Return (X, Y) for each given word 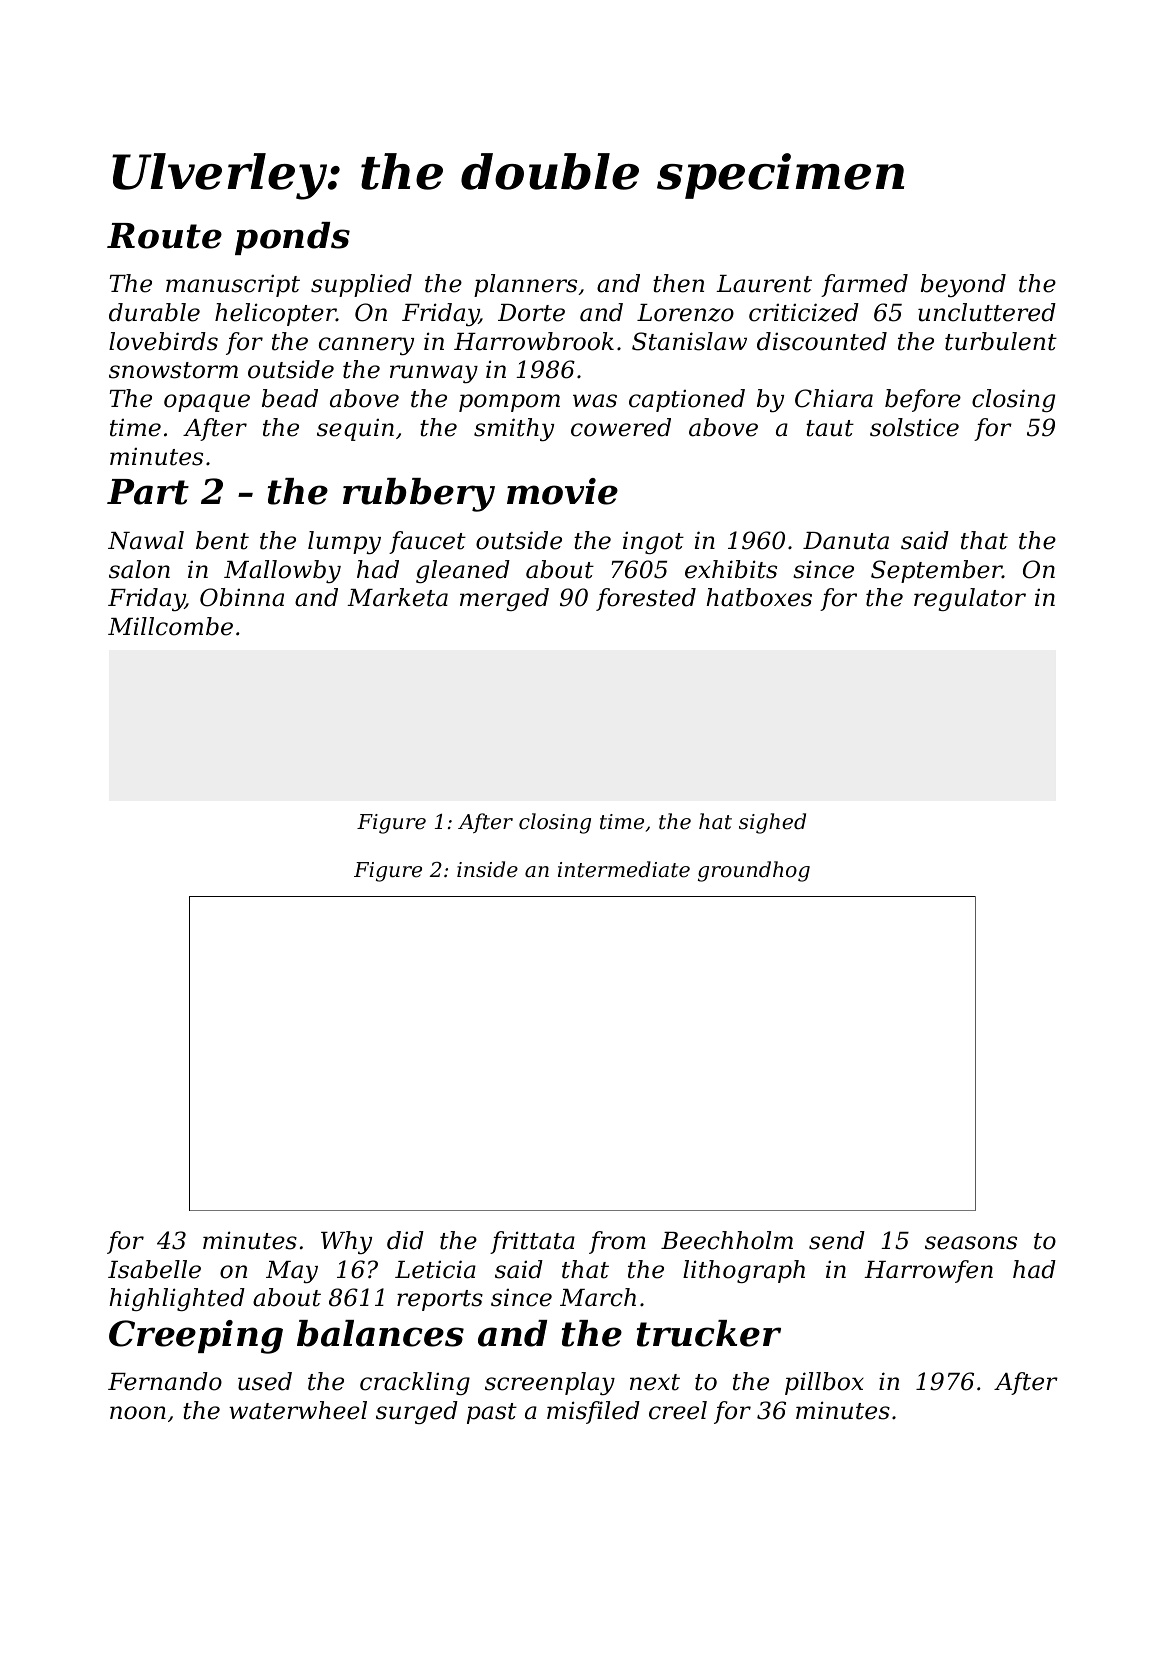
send (837, 1240)
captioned (687, 400)
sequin (355, 430)
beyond (963, 285)
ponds (292, 238)
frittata (532, 1242)
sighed (772, 823)
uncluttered (987, 312)
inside (487, 869)
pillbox (824, 1383)
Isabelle (154, 1269)
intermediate (624, 869)
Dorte (531, 313)
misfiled (593, 1412)
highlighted (177, 1299)
